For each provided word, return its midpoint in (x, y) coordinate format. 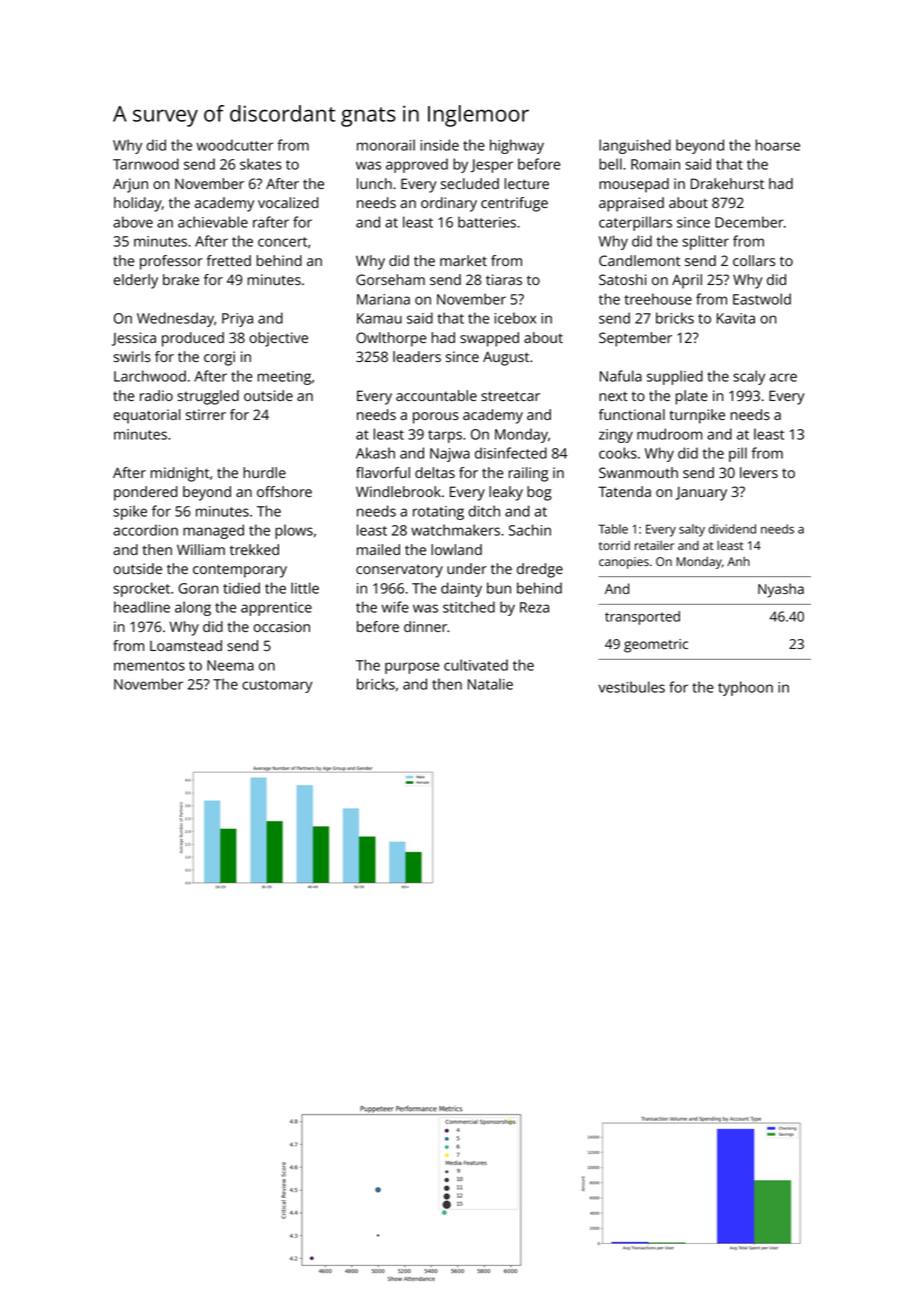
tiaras (504, 279)
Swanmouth (638, 472)
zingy (616, 436)
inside (440, 145)
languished (635, 146)
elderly (136, 281)
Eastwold (762, 299)
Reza (534, 607)
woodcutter (235, 145)
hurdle (264, 472)
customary (277, 686)
